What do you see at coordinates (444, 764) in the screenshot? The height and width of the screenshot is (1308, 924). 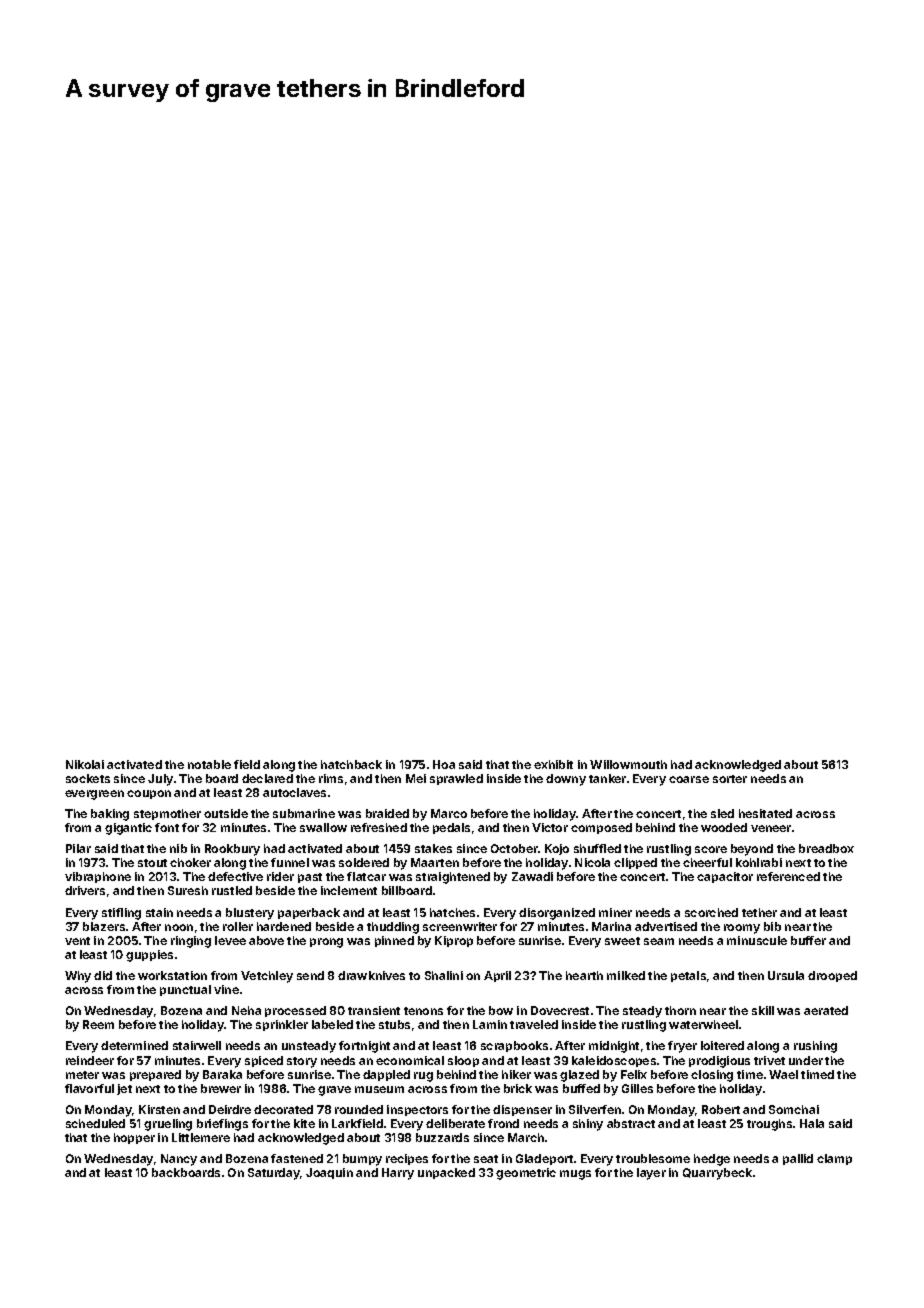 I see `Hoa` at bounding box center [444, 764].
